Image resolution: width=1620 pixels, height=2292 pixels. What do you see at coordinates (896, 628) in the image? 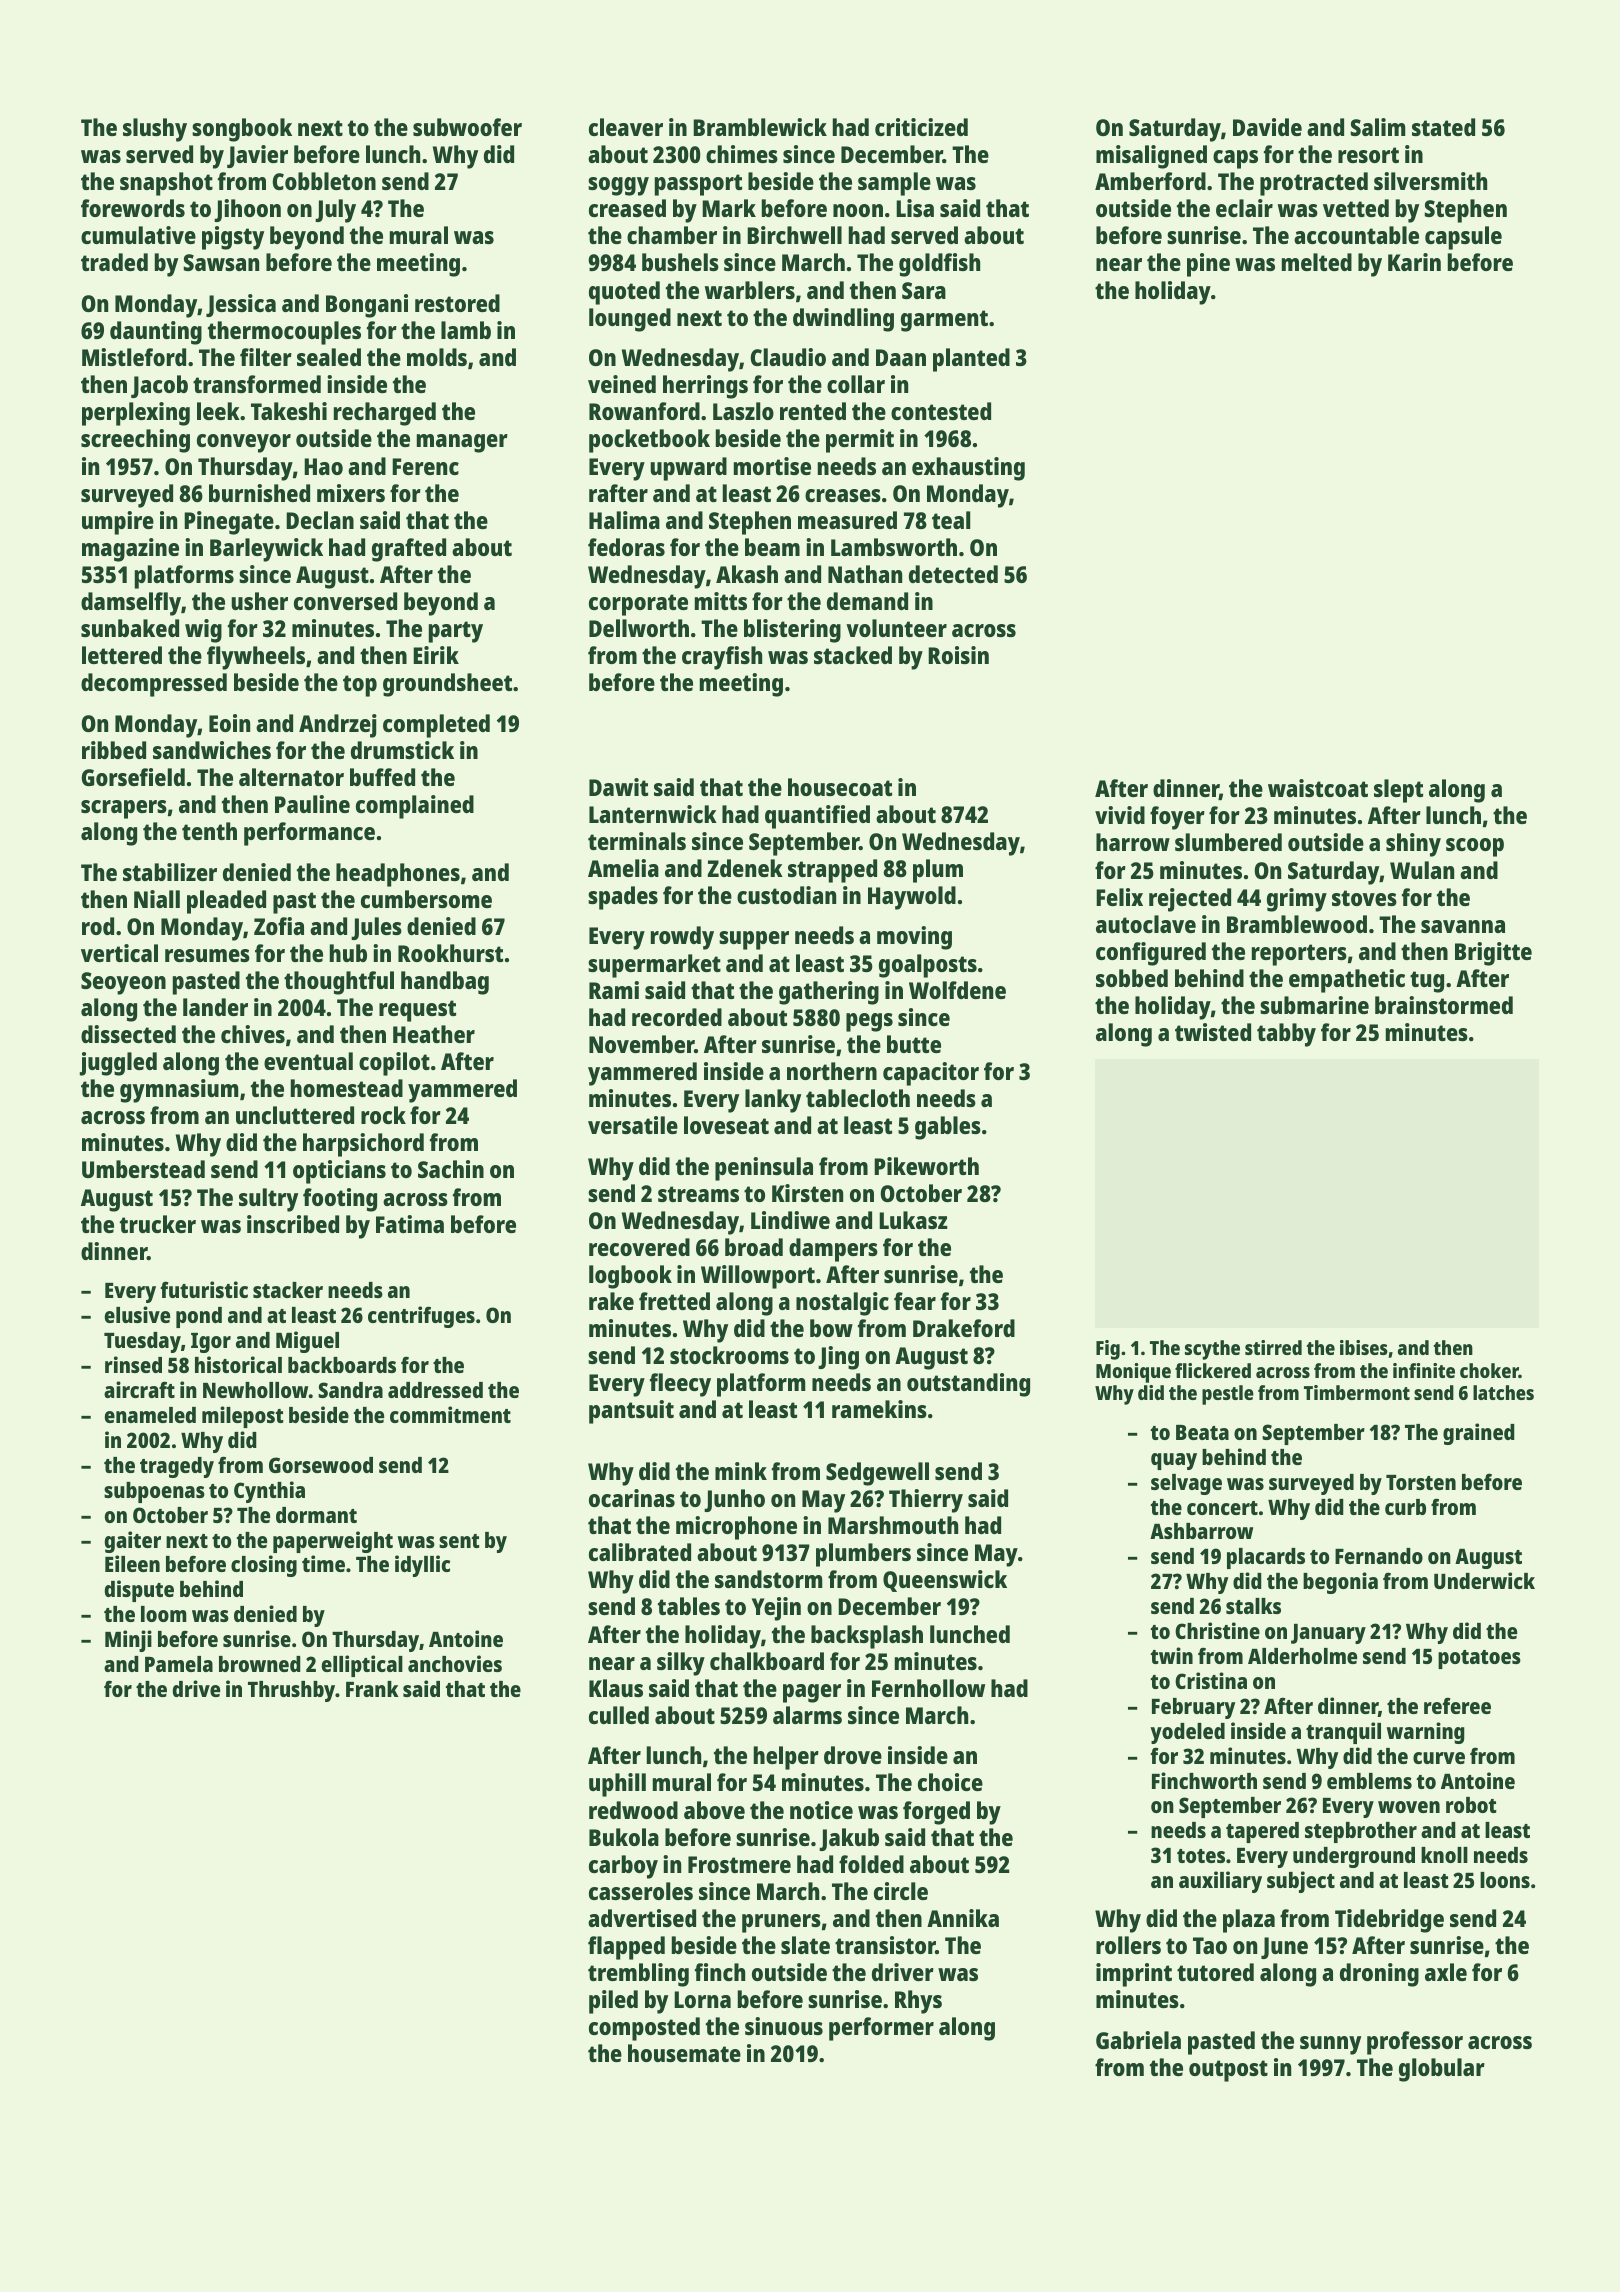
I see `volunteer` at bounding box center [896, 628].
